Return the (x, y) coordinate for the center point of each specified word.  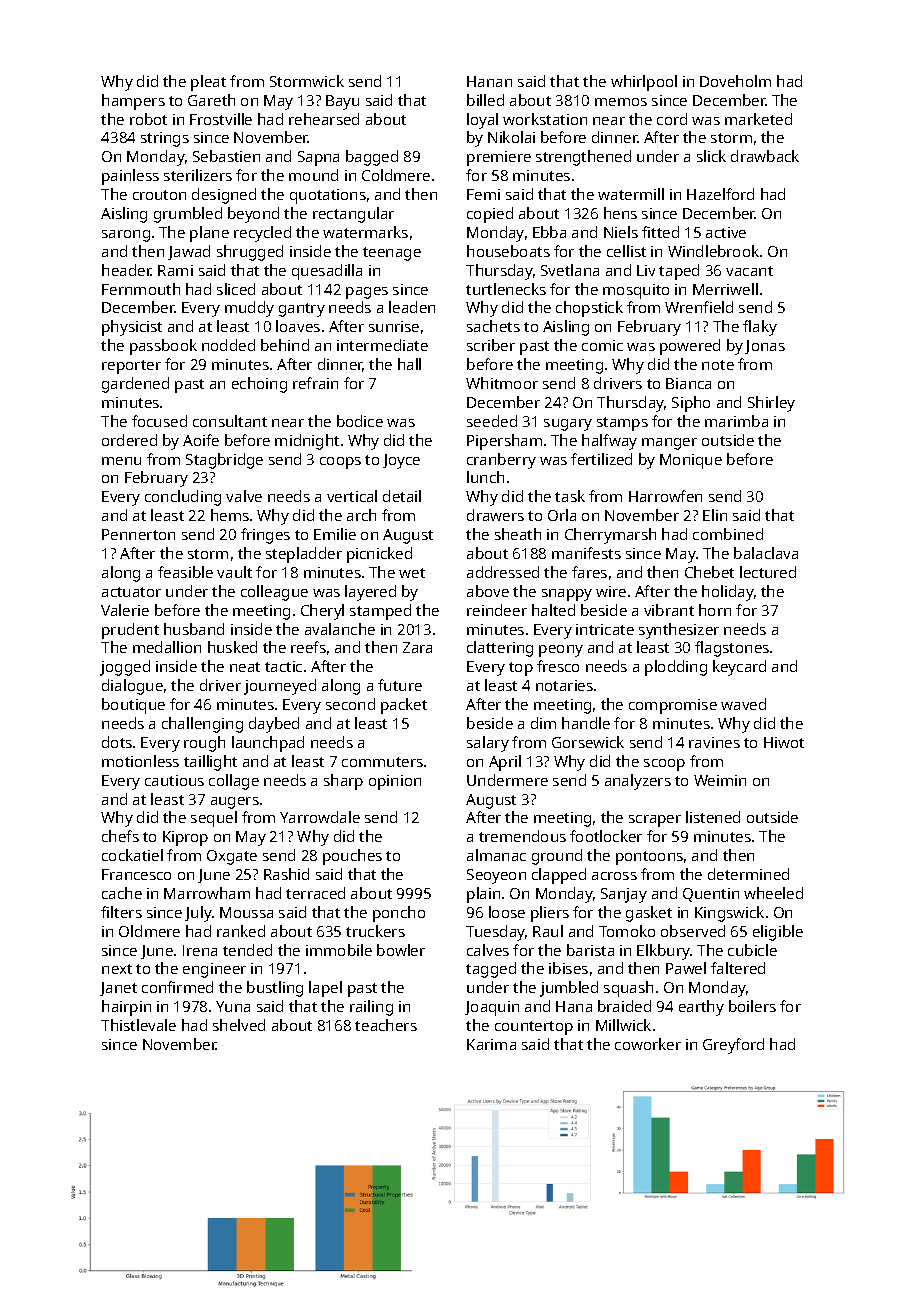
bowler (401, 950)
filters (121, 912)
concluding (183, 498)
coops (340, 463)
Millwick (623, 1025)
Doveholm (735, 81)
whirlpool (644, 83)
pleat (208, 83)
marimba (736, 421)
